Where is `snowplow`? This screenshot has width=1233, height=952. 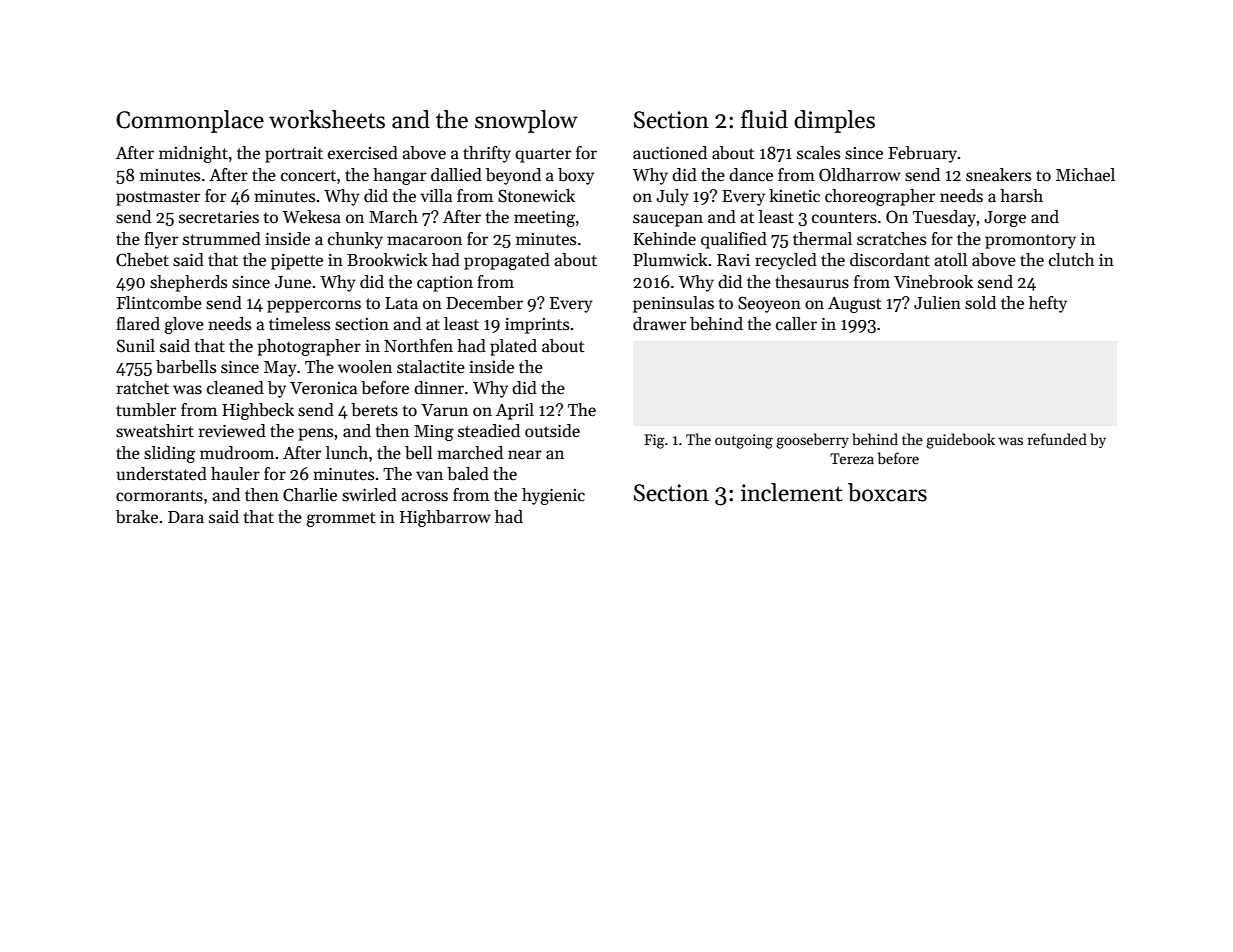
snowplow is located at coordinates (526, 121).
